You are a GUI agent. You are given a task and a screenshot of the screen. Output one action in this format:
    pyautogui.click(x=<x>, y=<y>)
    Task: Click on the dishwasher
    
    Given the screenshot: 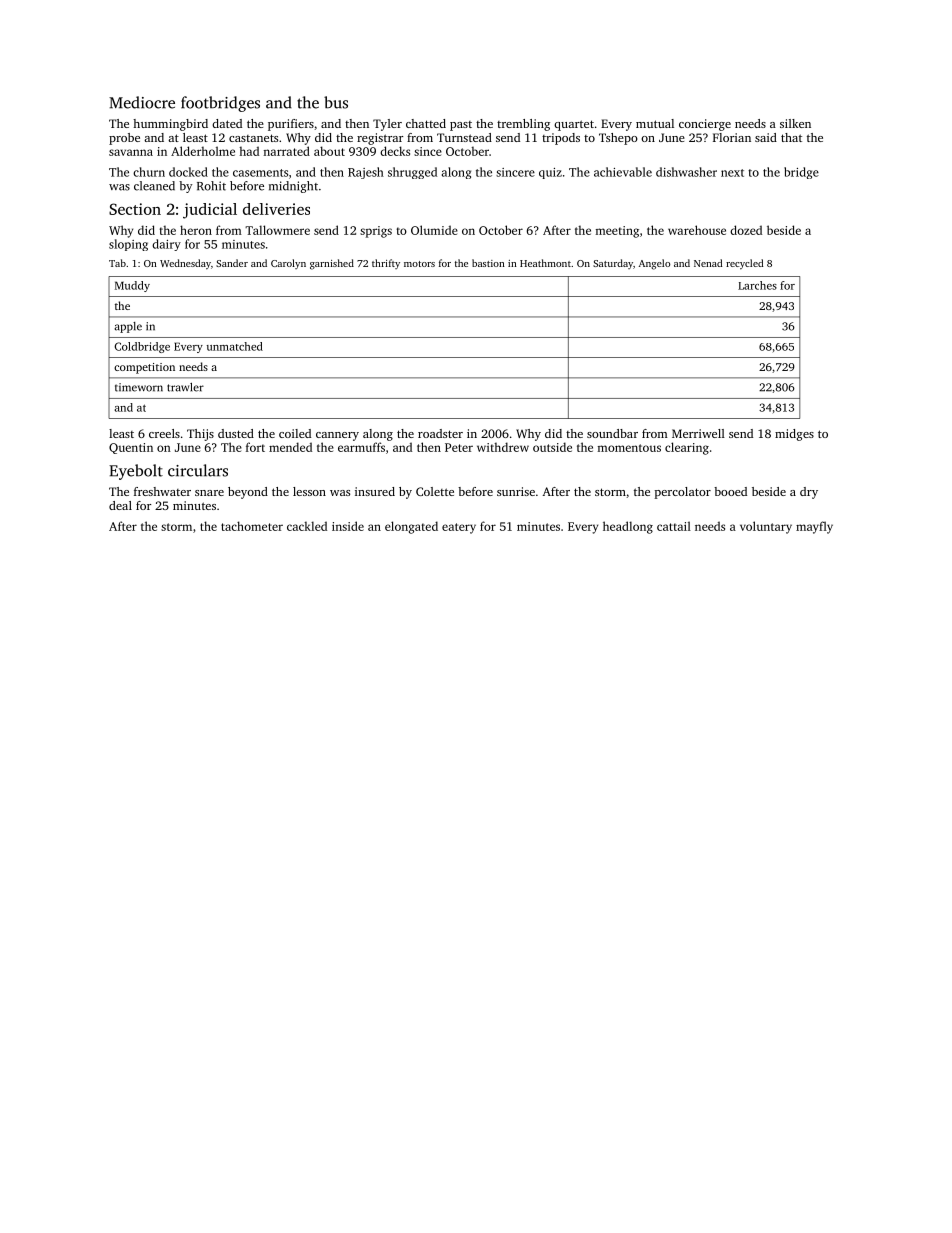 What is the action you would take?
    pyautogui.click(x=686, y=172)
